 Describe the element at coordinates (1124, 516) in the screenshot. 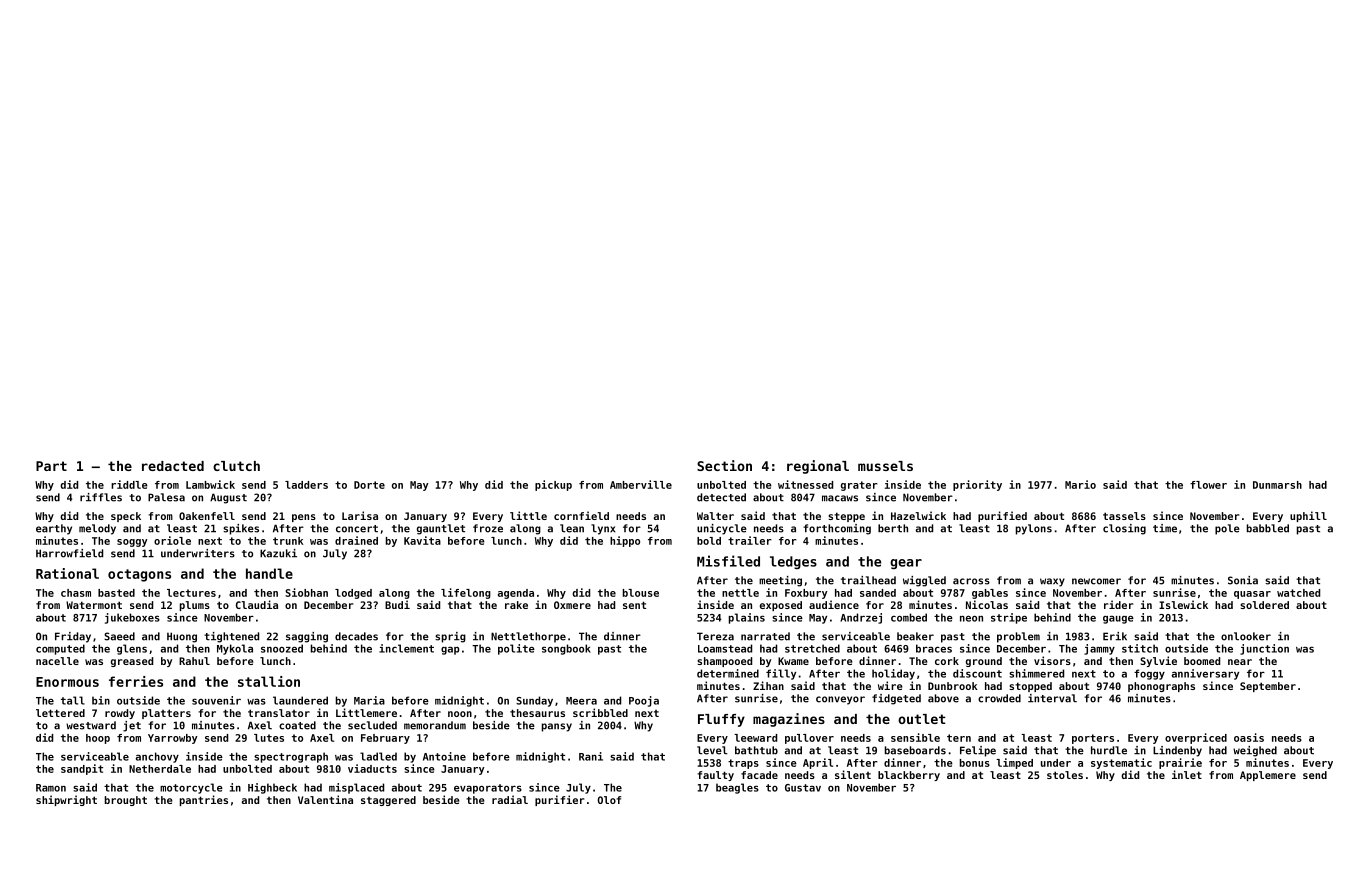

I see `tassels` at that location.
